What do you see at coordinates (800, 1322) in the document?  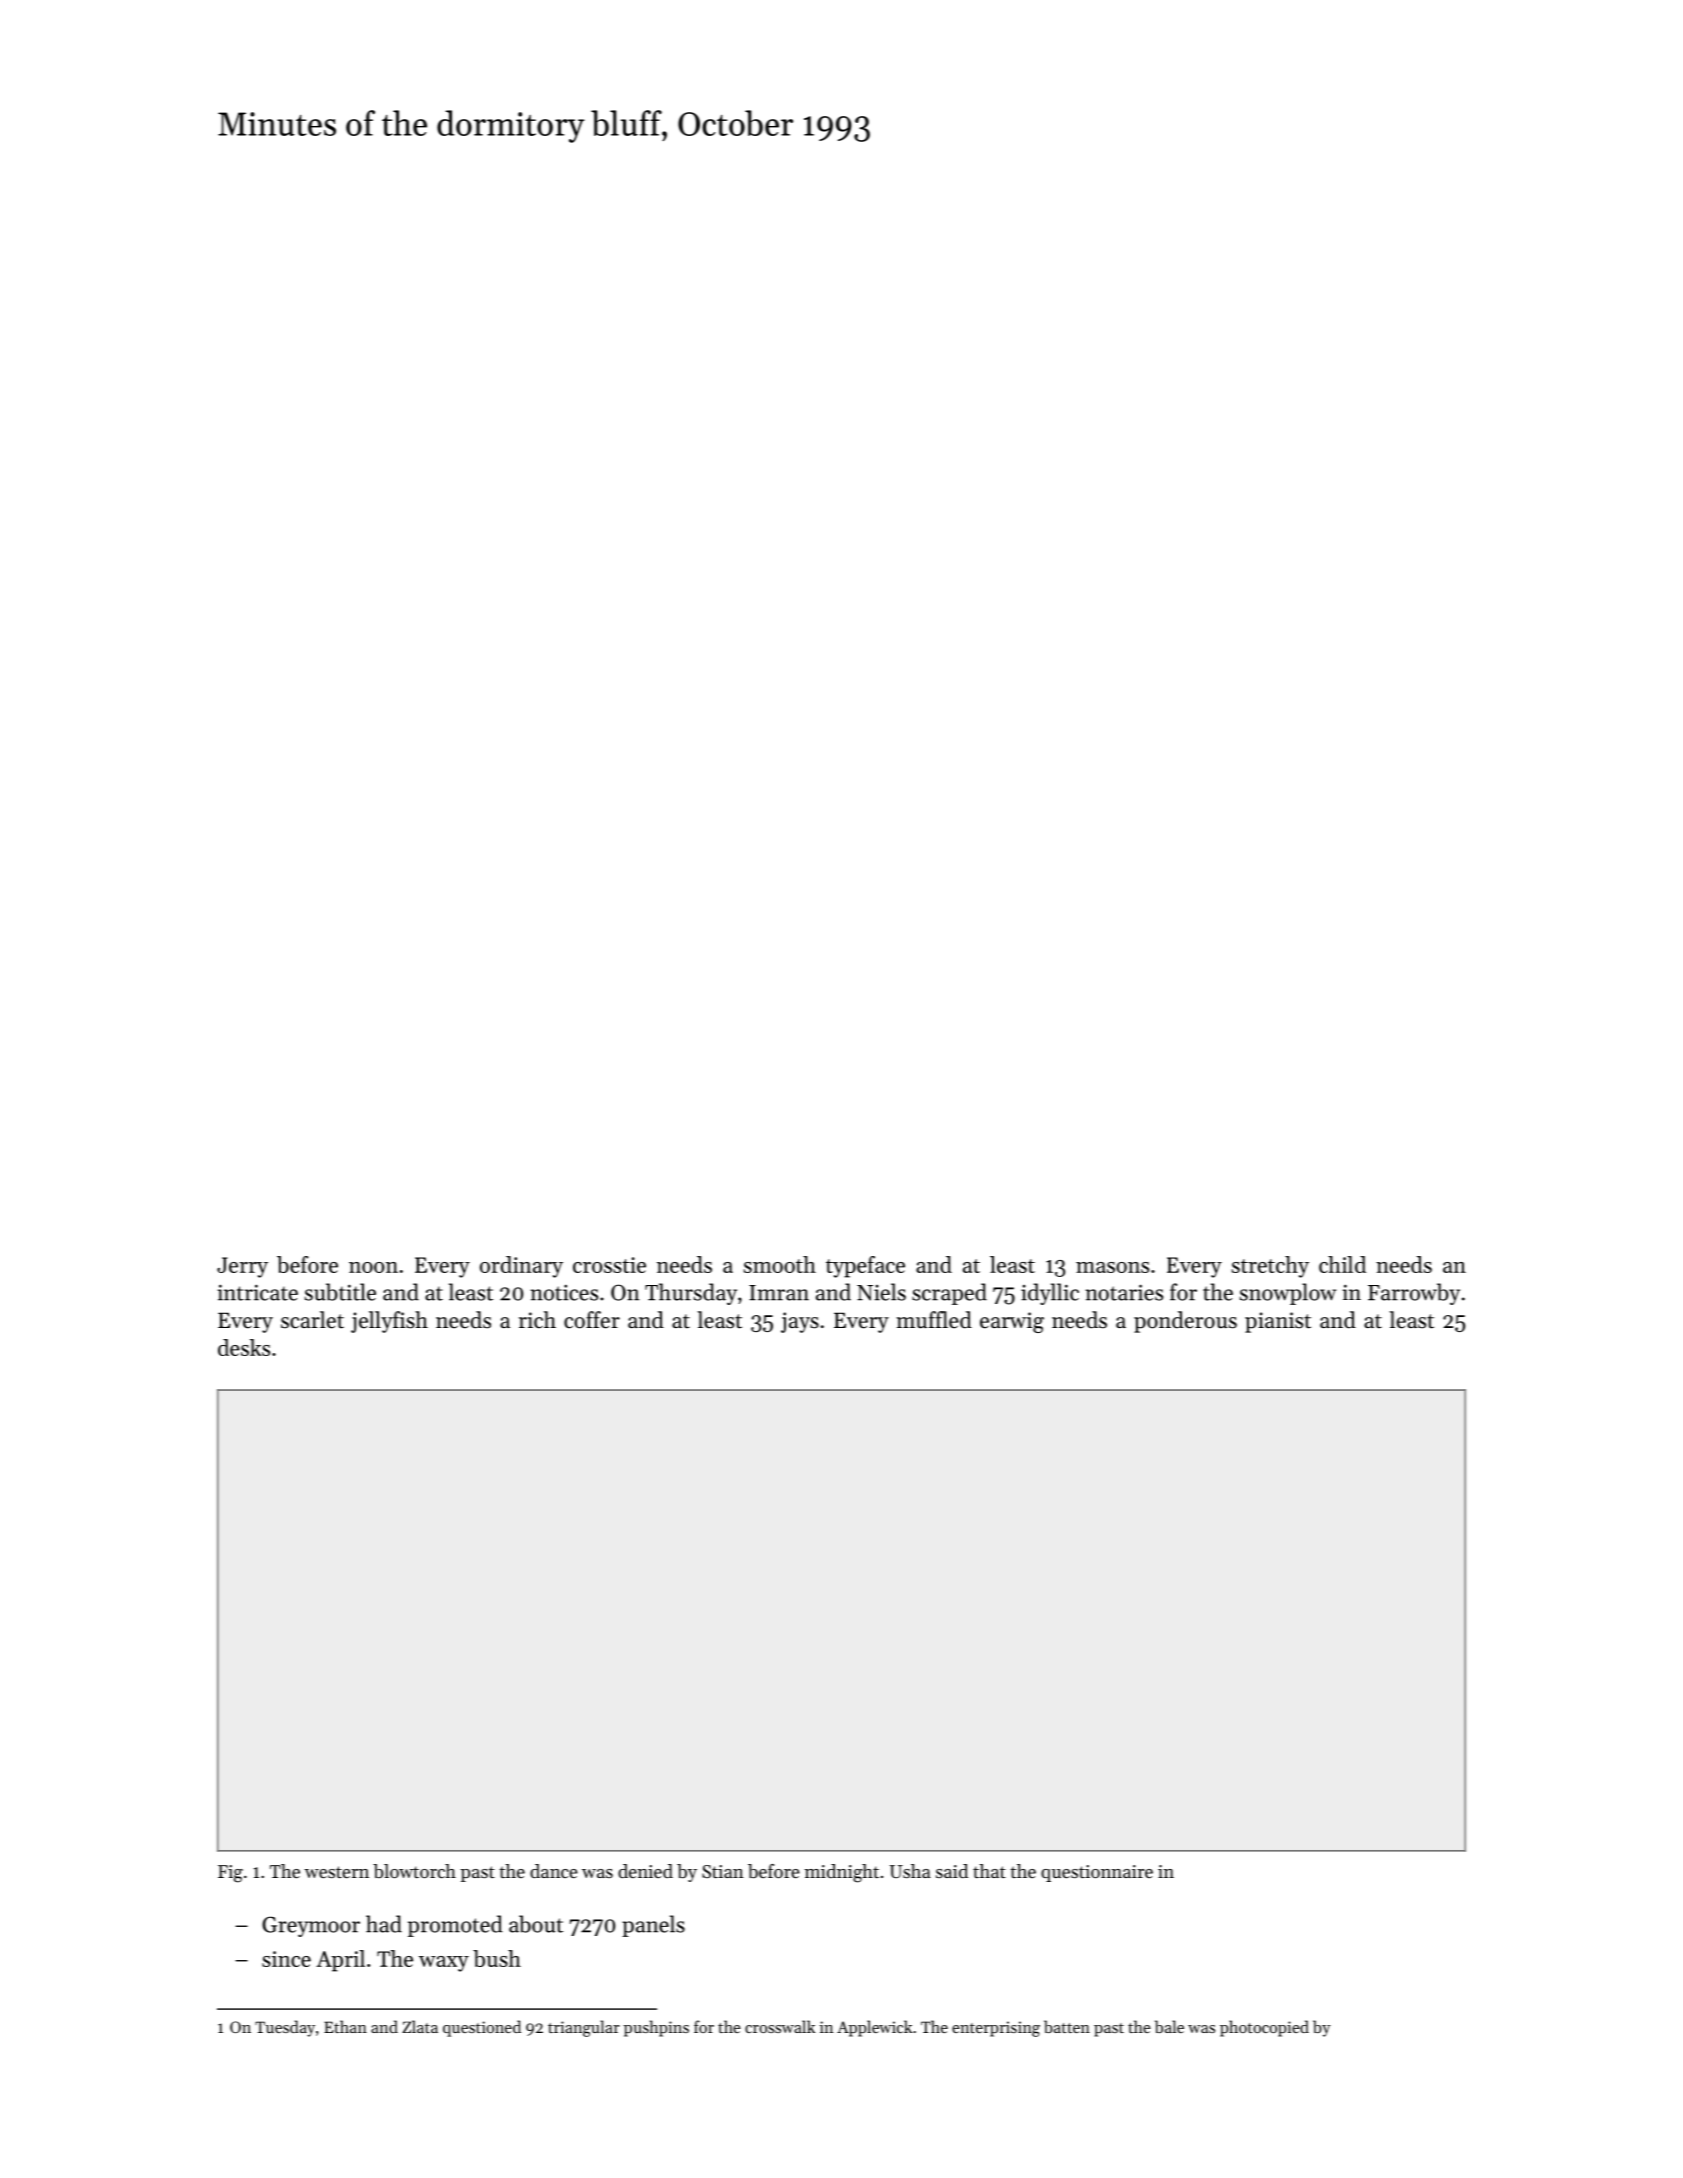 I see `jays` at bounding box center [800, 1322].
